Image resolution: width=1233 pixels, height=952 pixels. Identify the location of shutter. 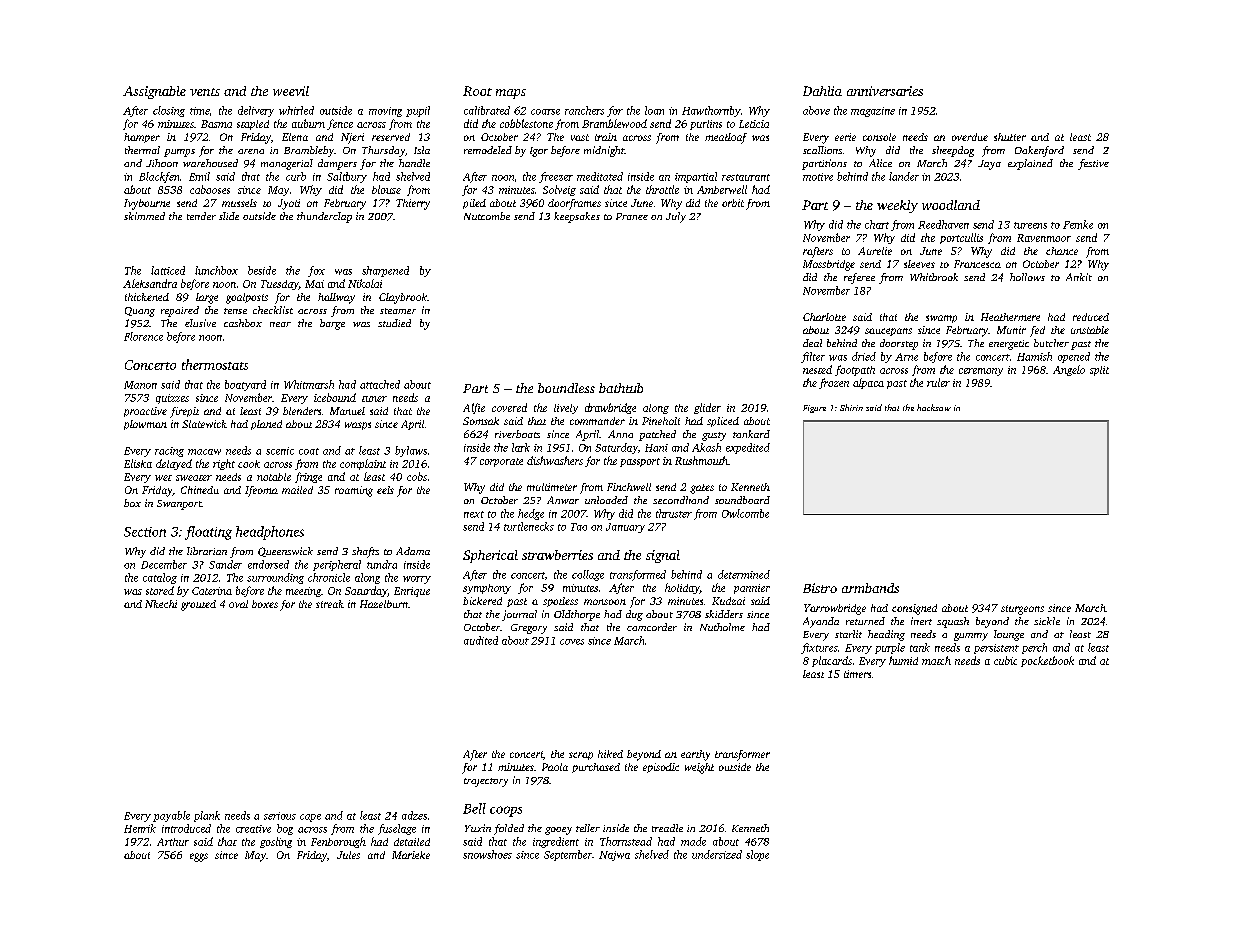
(1010, 137).
